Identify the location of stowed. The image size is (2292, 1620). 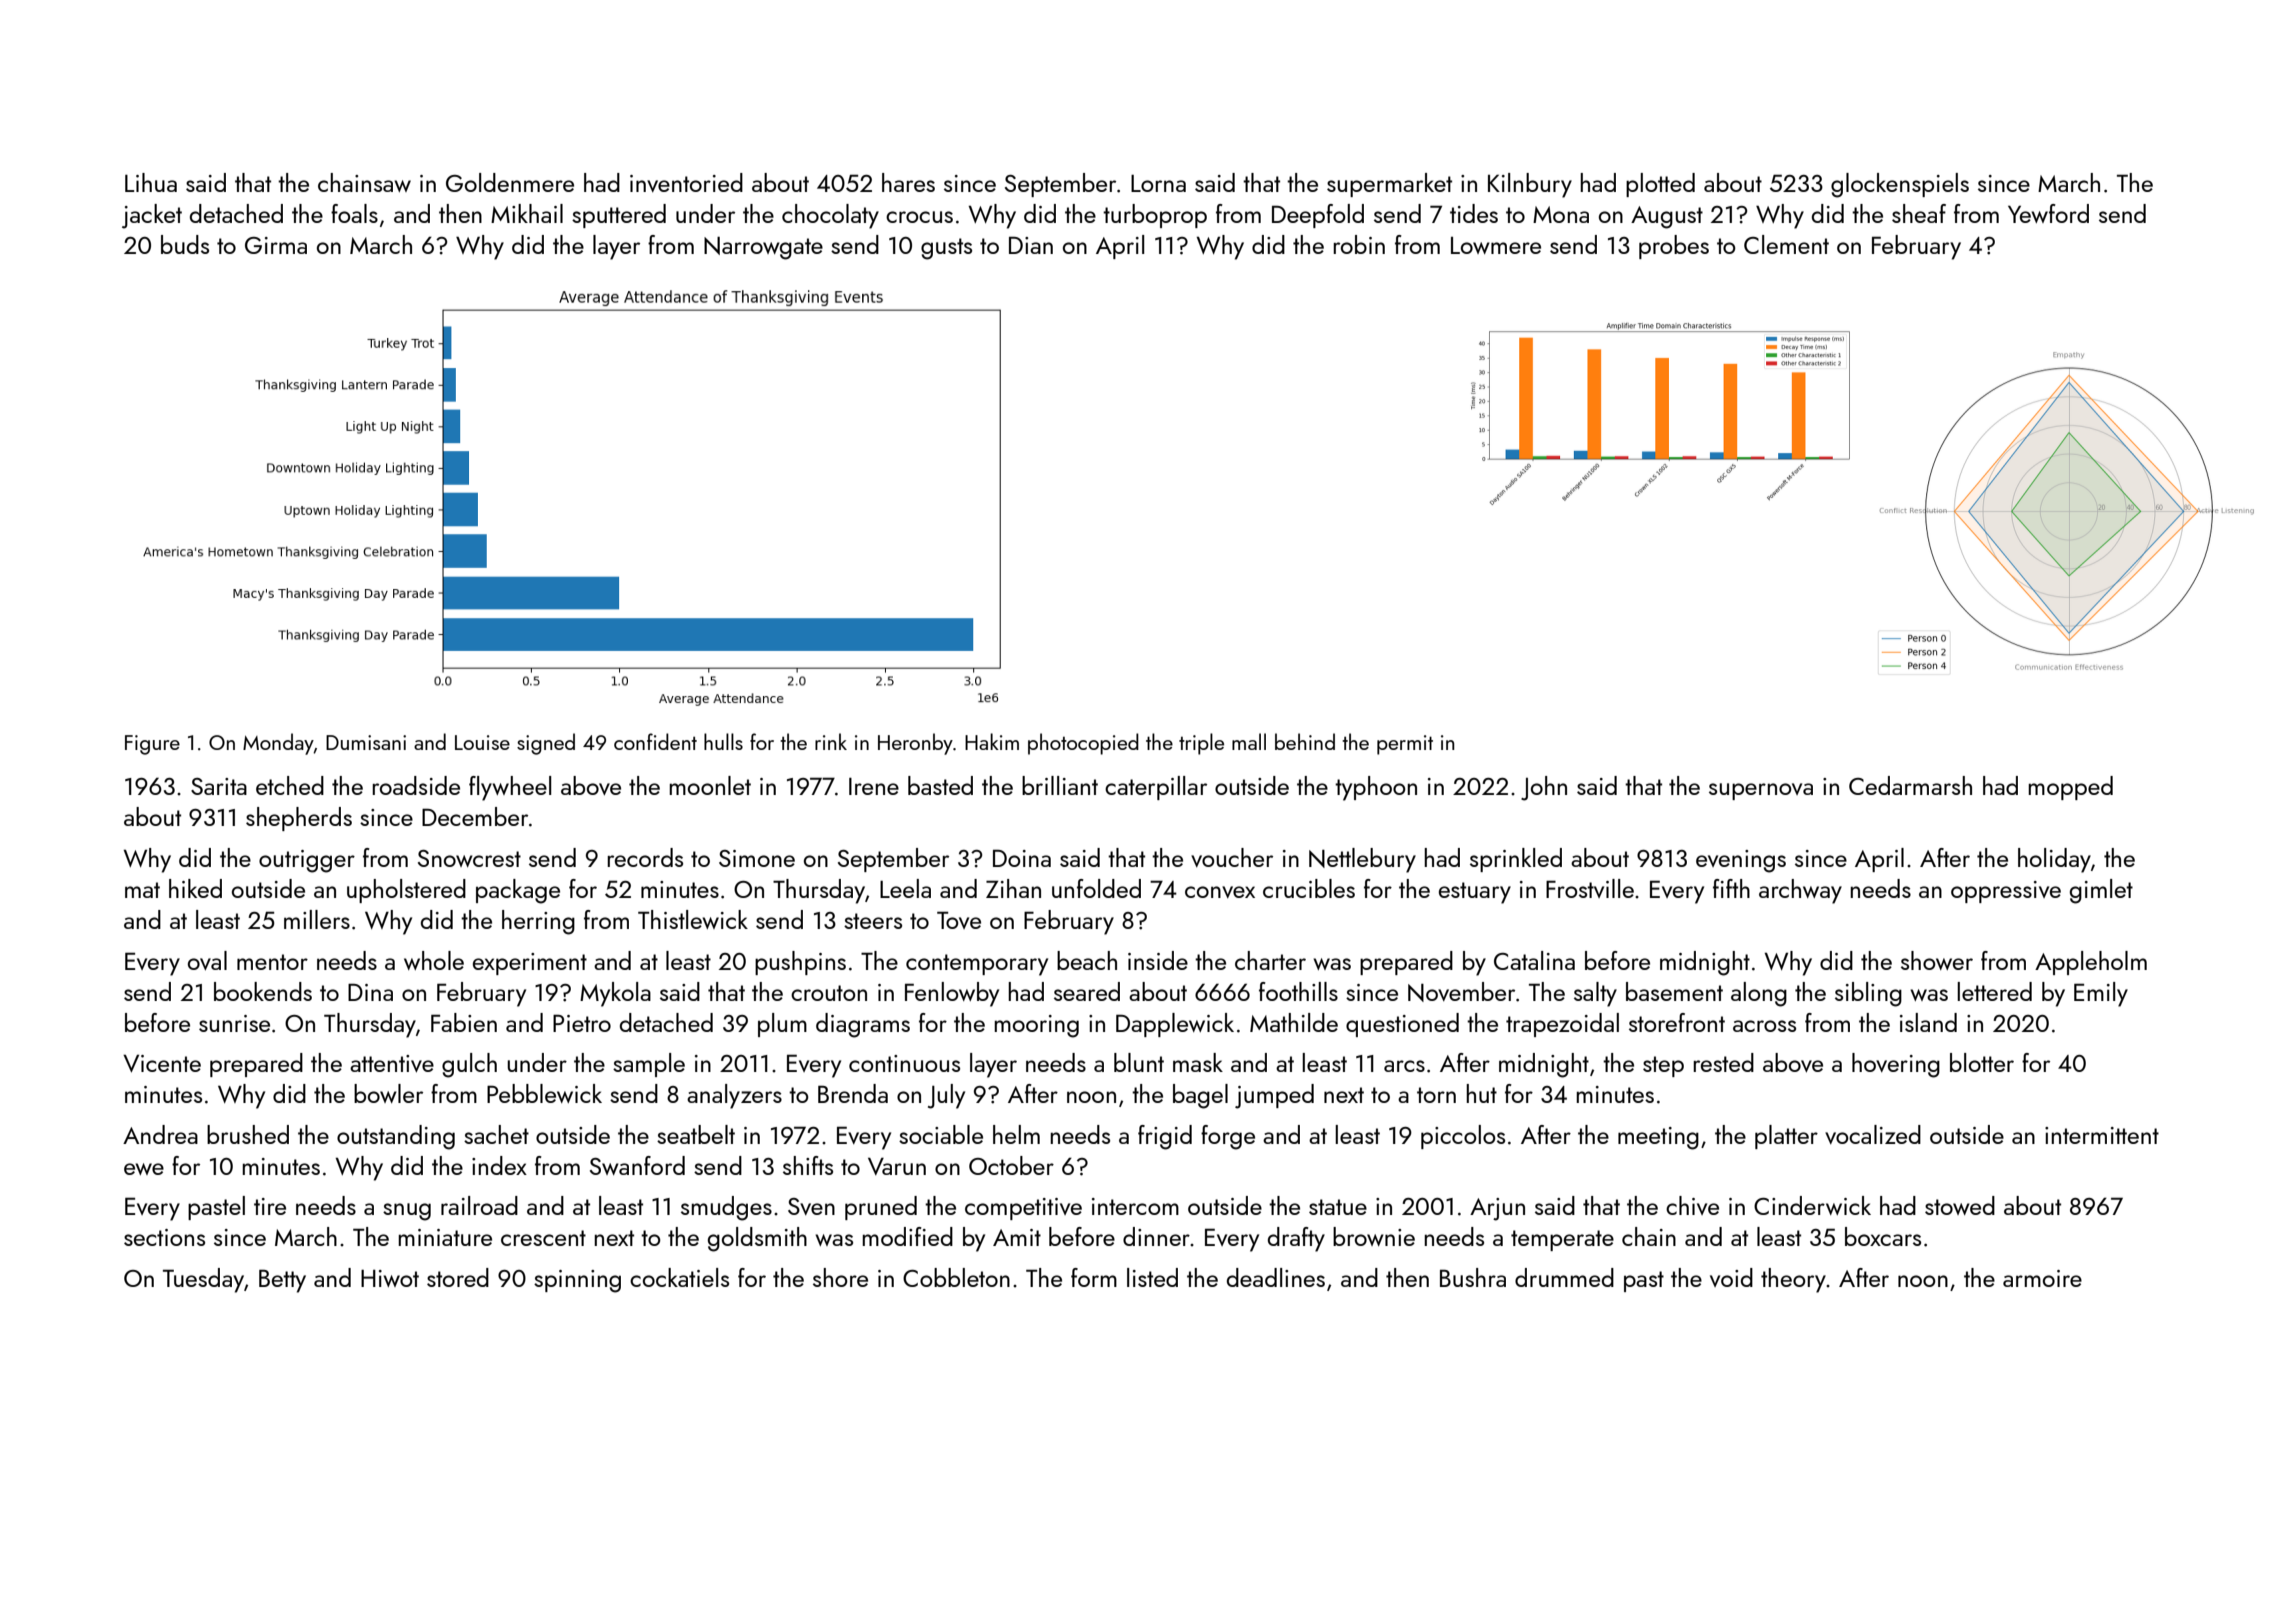
(1960, 1205).
